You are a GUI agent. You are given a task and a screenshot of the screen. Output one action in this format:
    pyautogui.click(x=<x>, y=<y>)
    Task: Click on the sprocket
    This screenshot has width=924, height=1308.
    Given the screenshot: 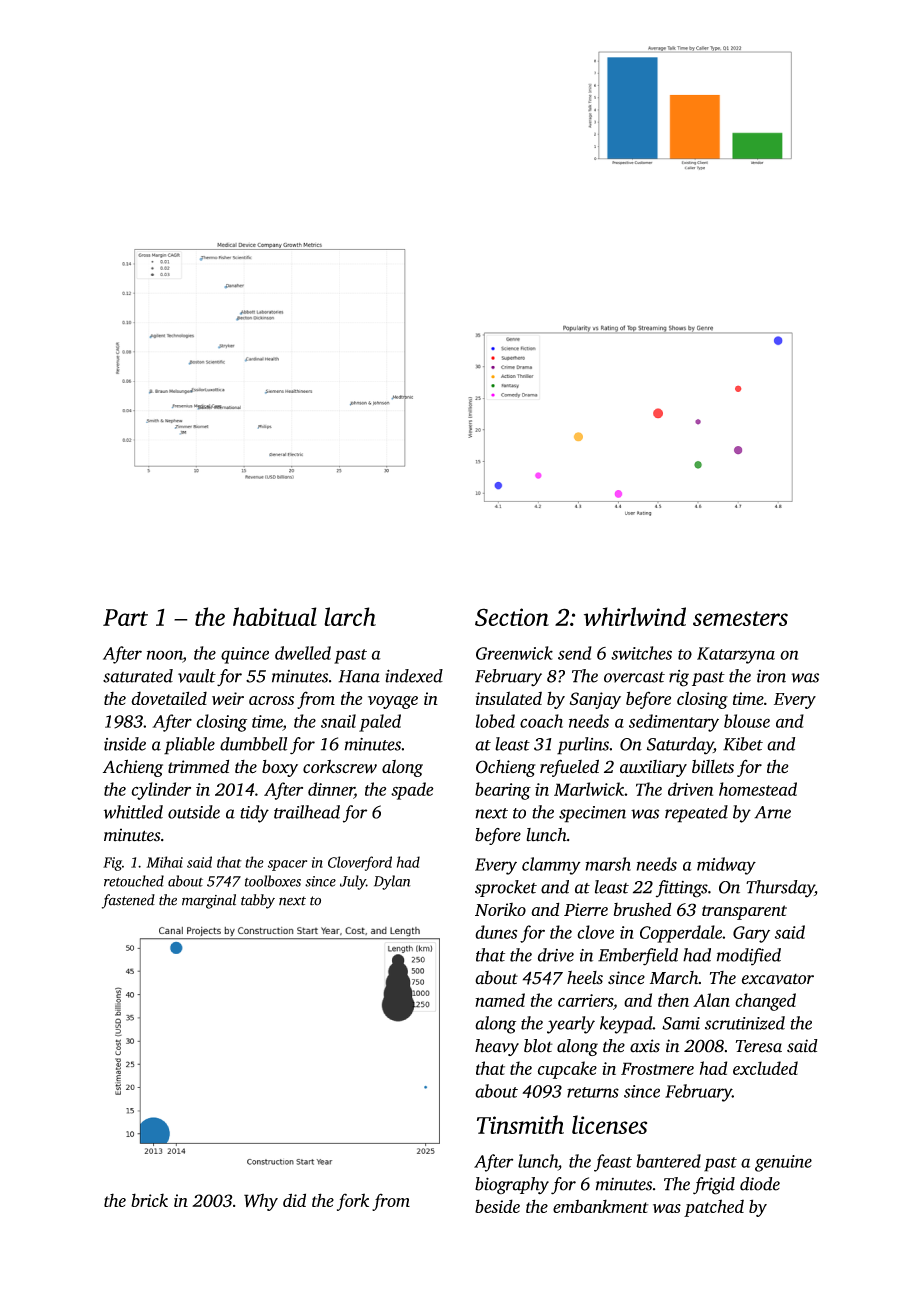 What is the action you would take?
    pyautogui.click(x=506, y=888)
